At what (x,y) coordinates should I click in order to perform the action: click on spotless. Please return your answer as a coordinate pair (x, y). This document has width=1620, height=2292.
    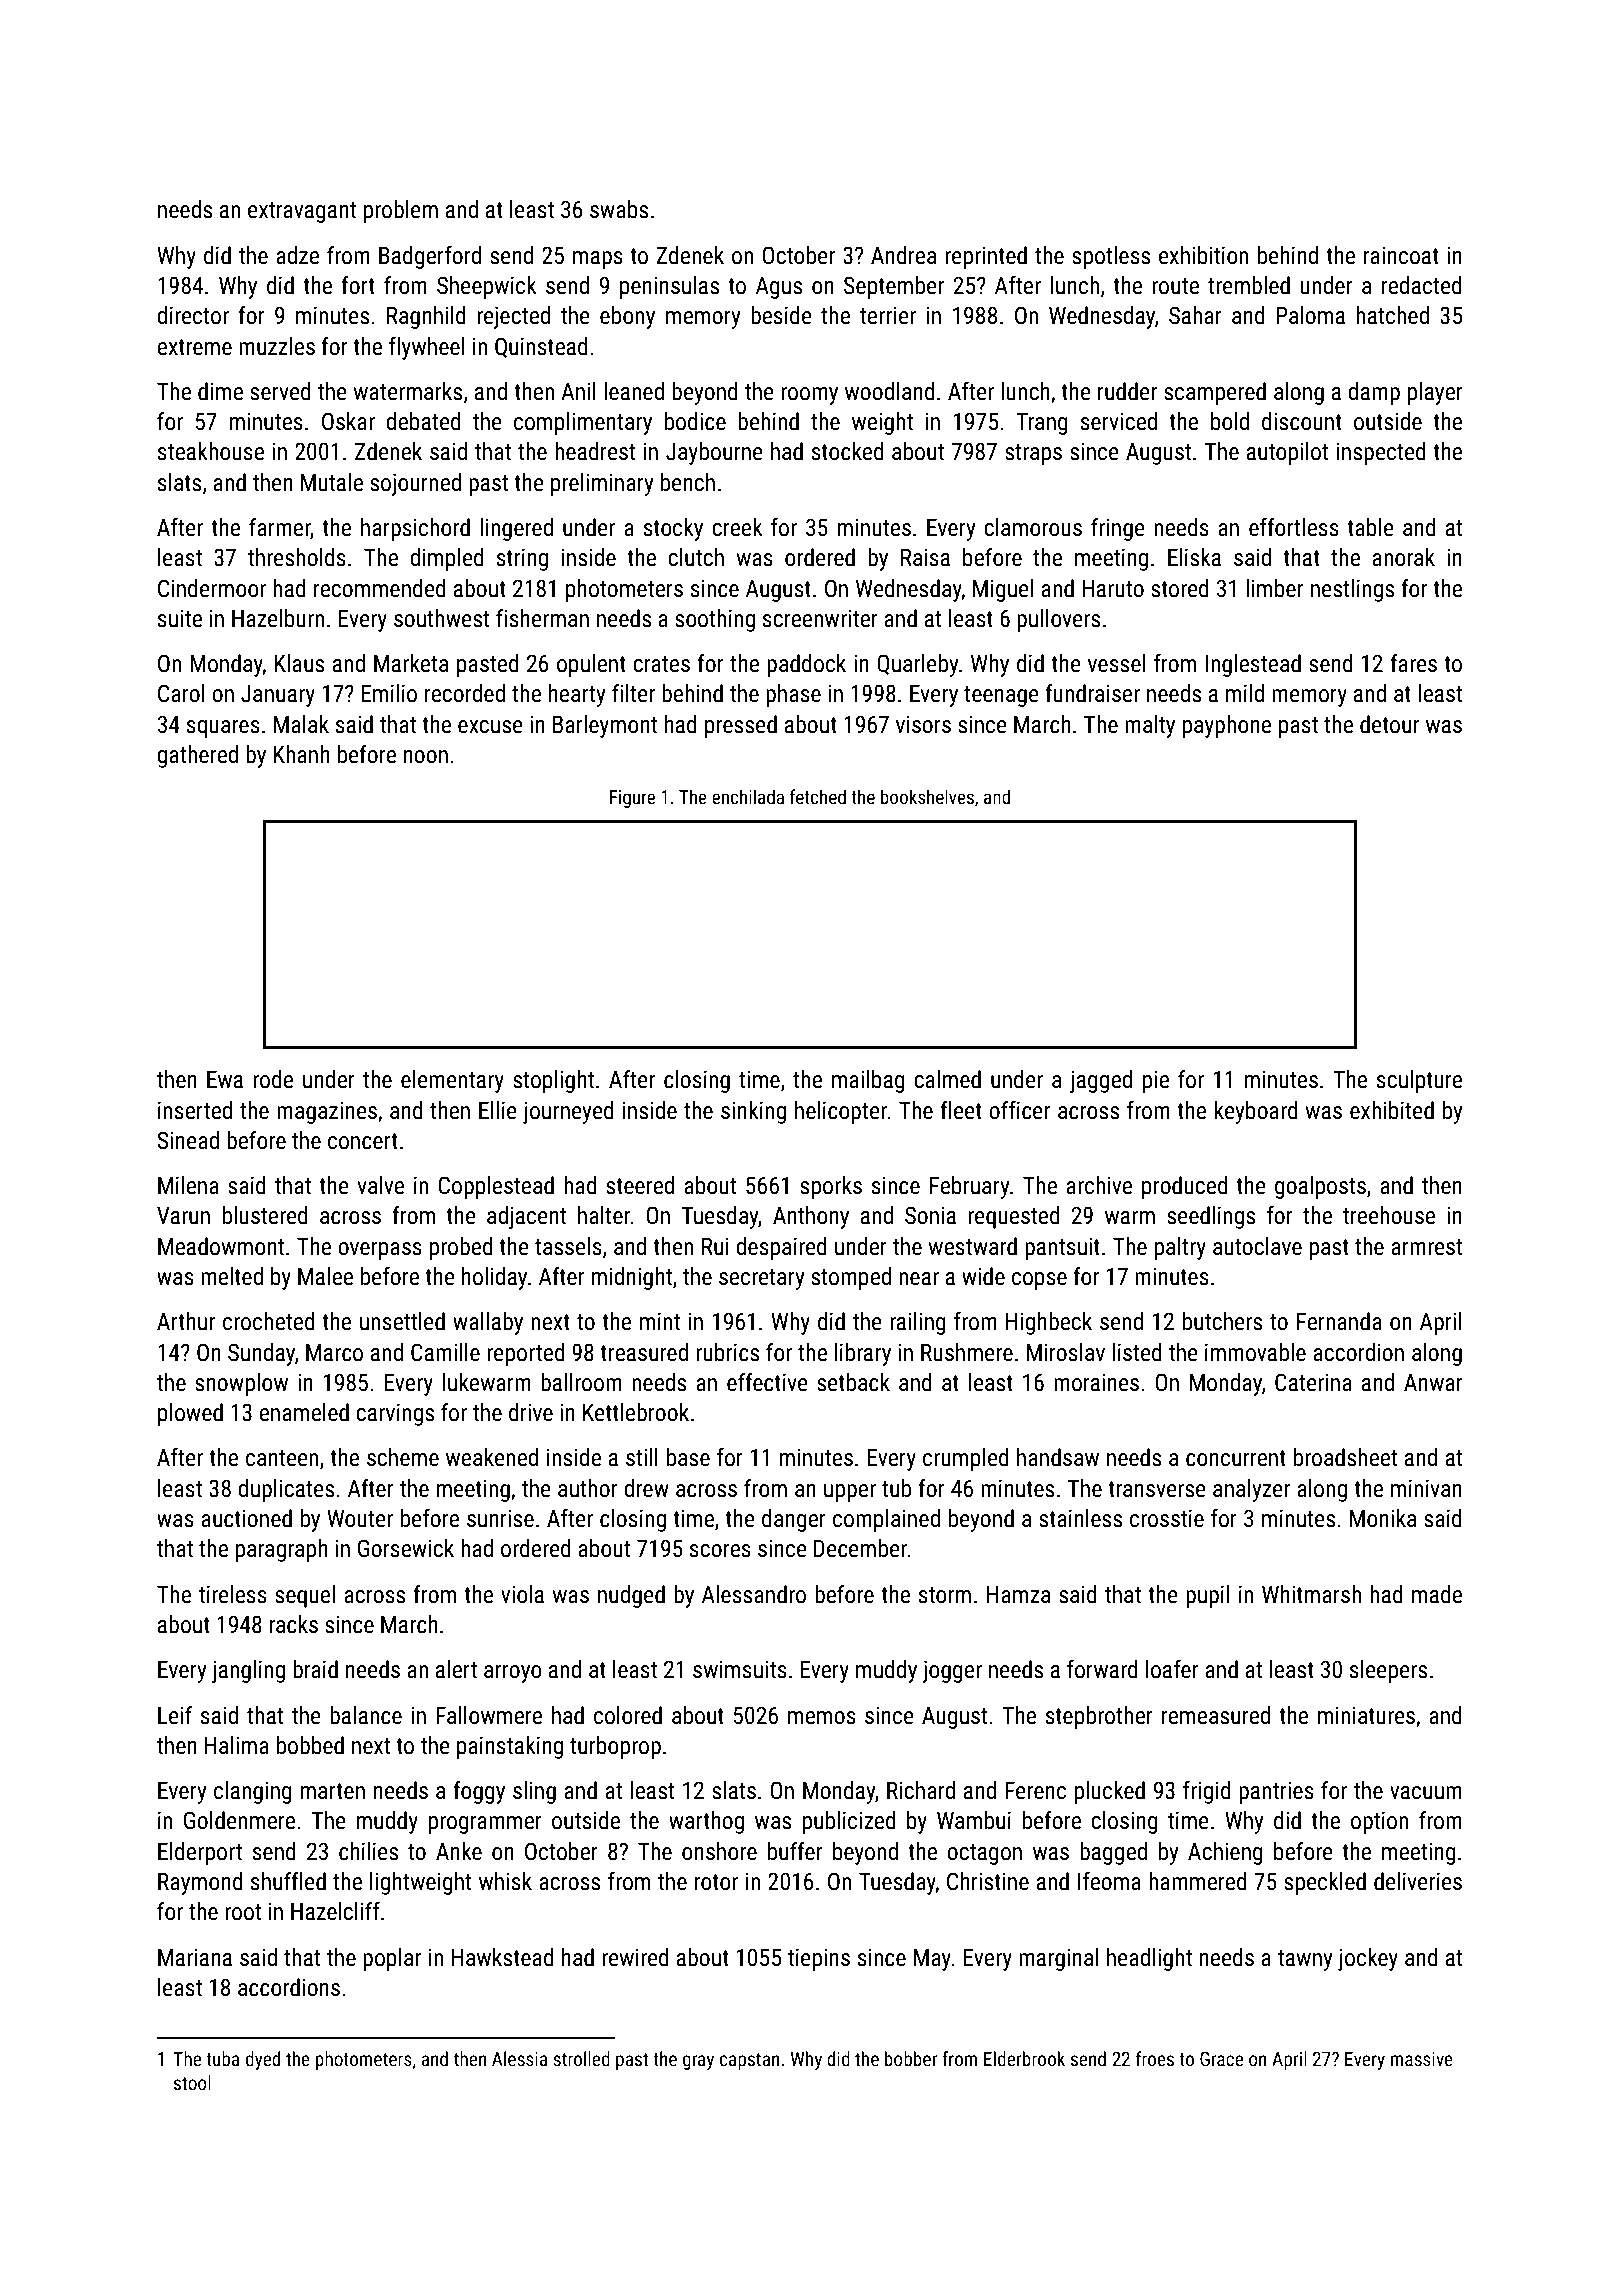
    Looking at the image, I should click on (1111, 257).
